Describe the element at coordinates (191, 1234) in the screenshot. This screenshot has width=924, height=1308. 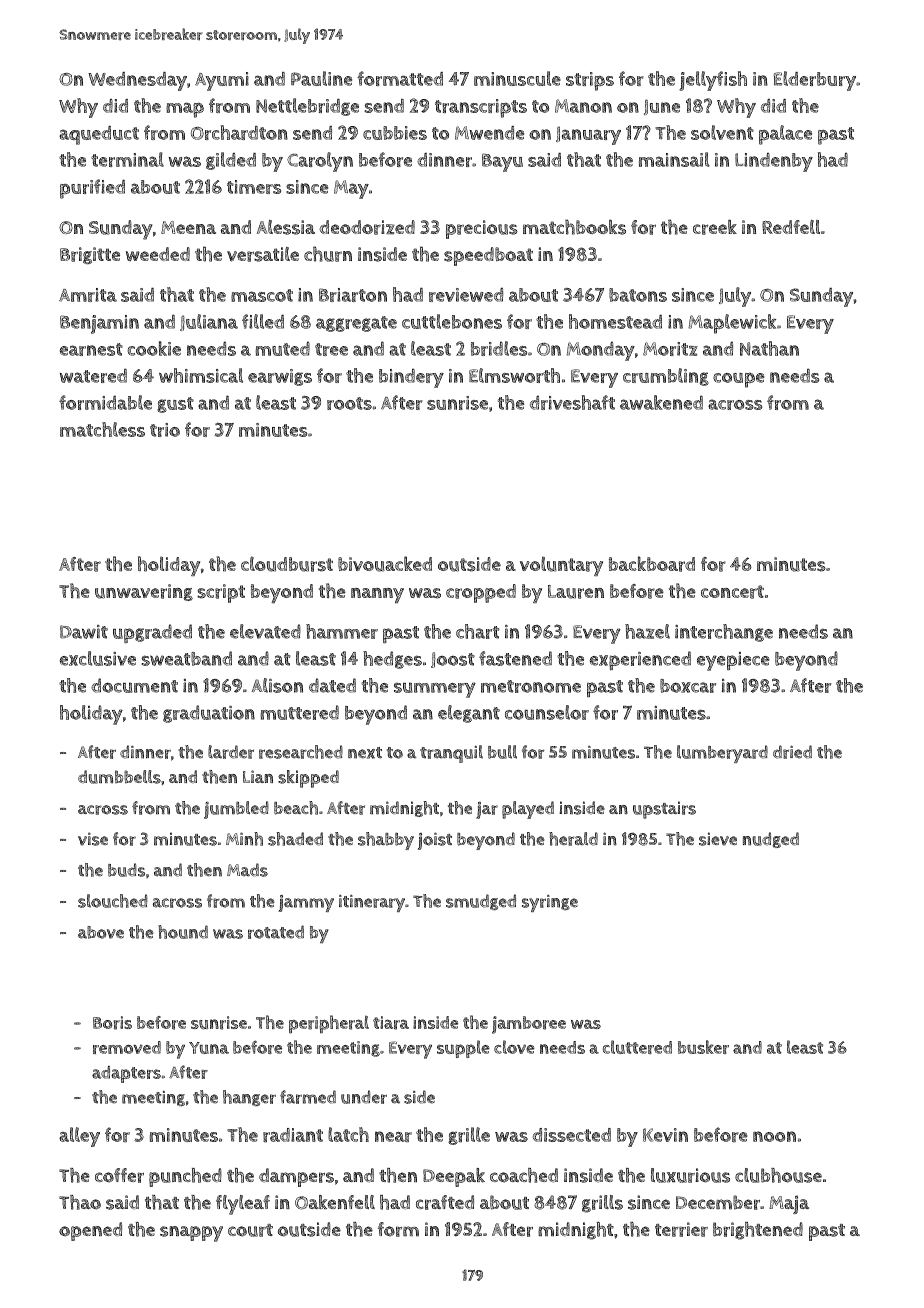
I see `snappy` at that location.
